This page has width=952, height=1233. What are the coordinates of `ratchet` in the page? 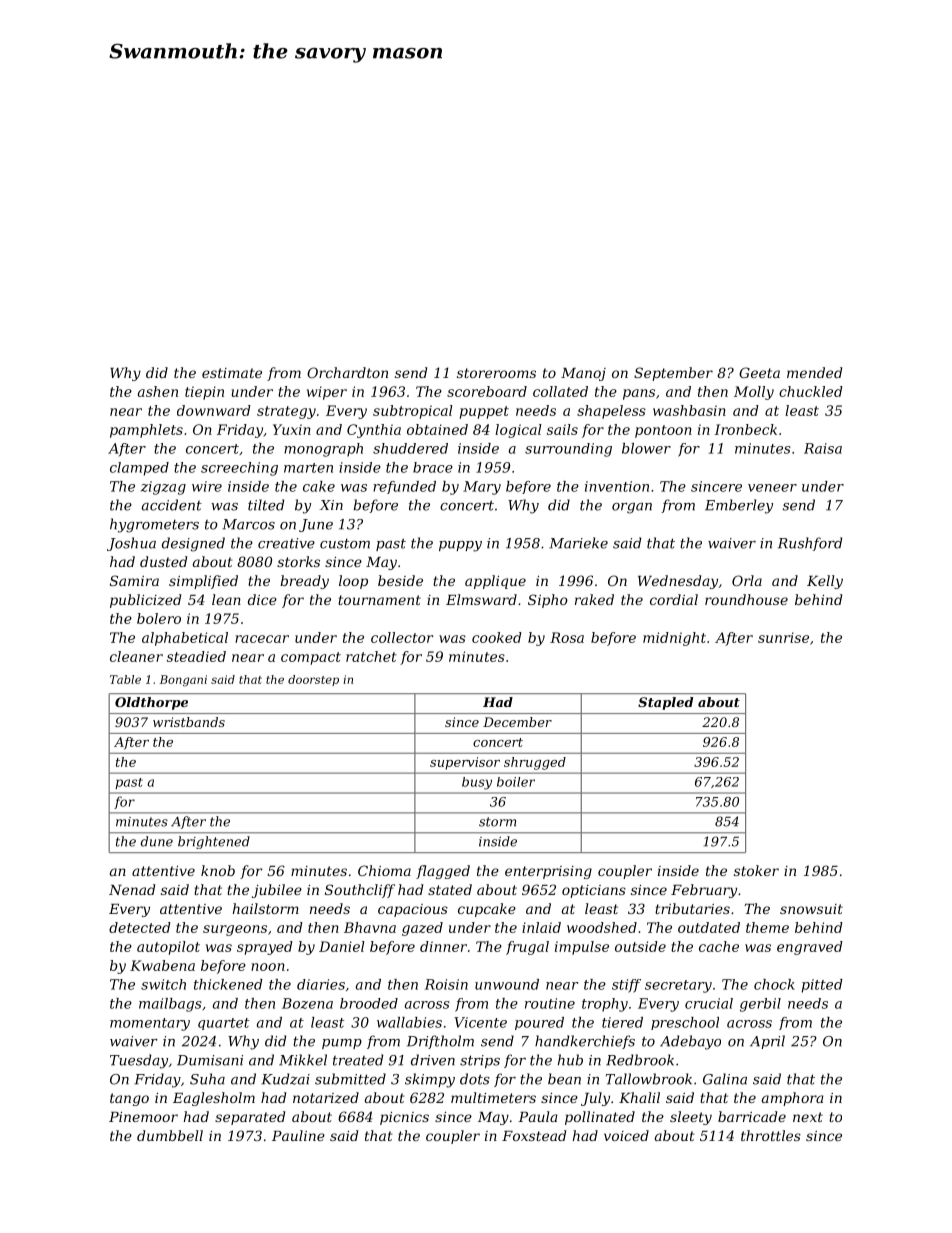 It's located at (371, 656).
